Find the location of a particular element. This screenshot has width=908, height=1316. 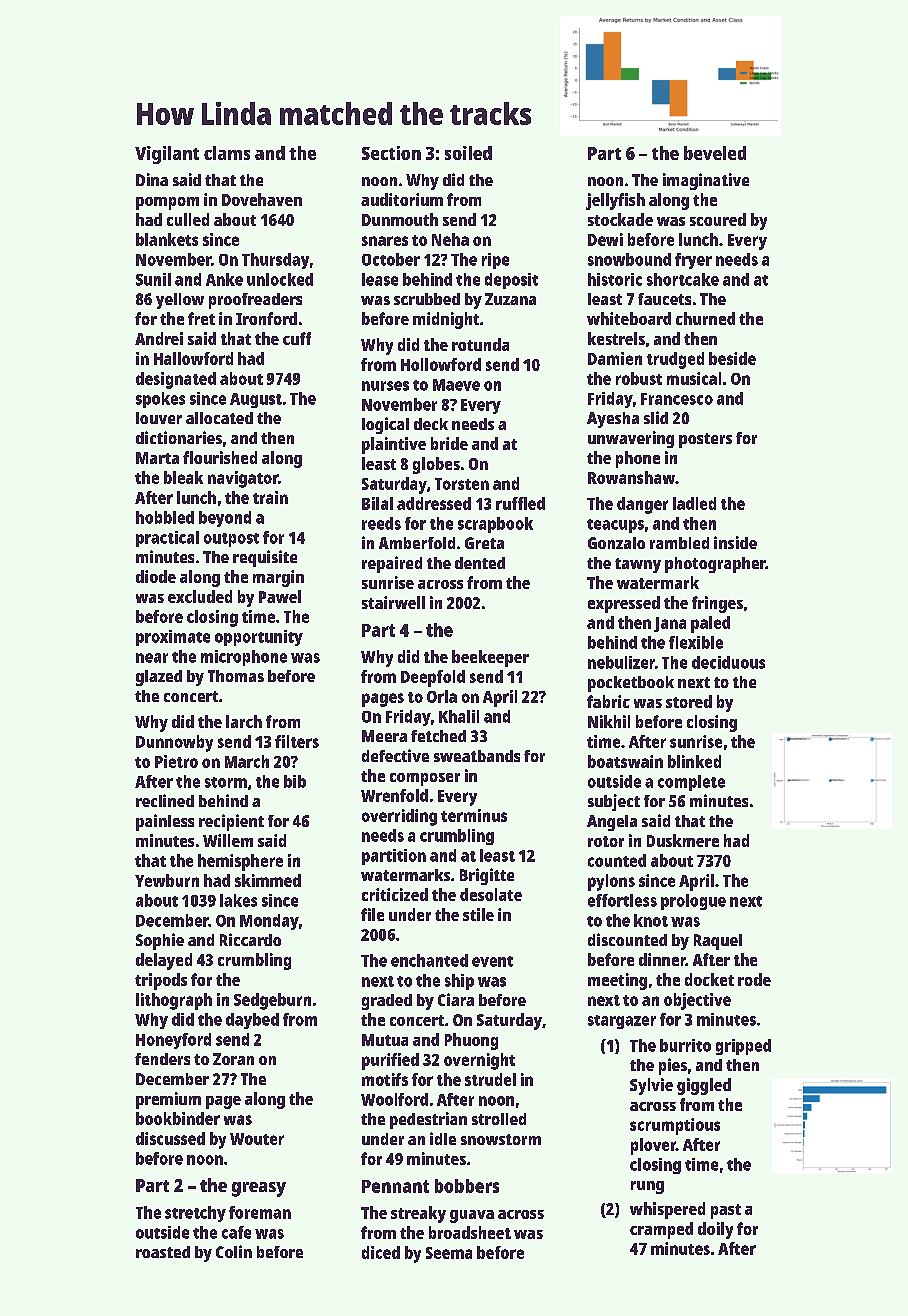

roasted is located at coordinates (163, 1252).
